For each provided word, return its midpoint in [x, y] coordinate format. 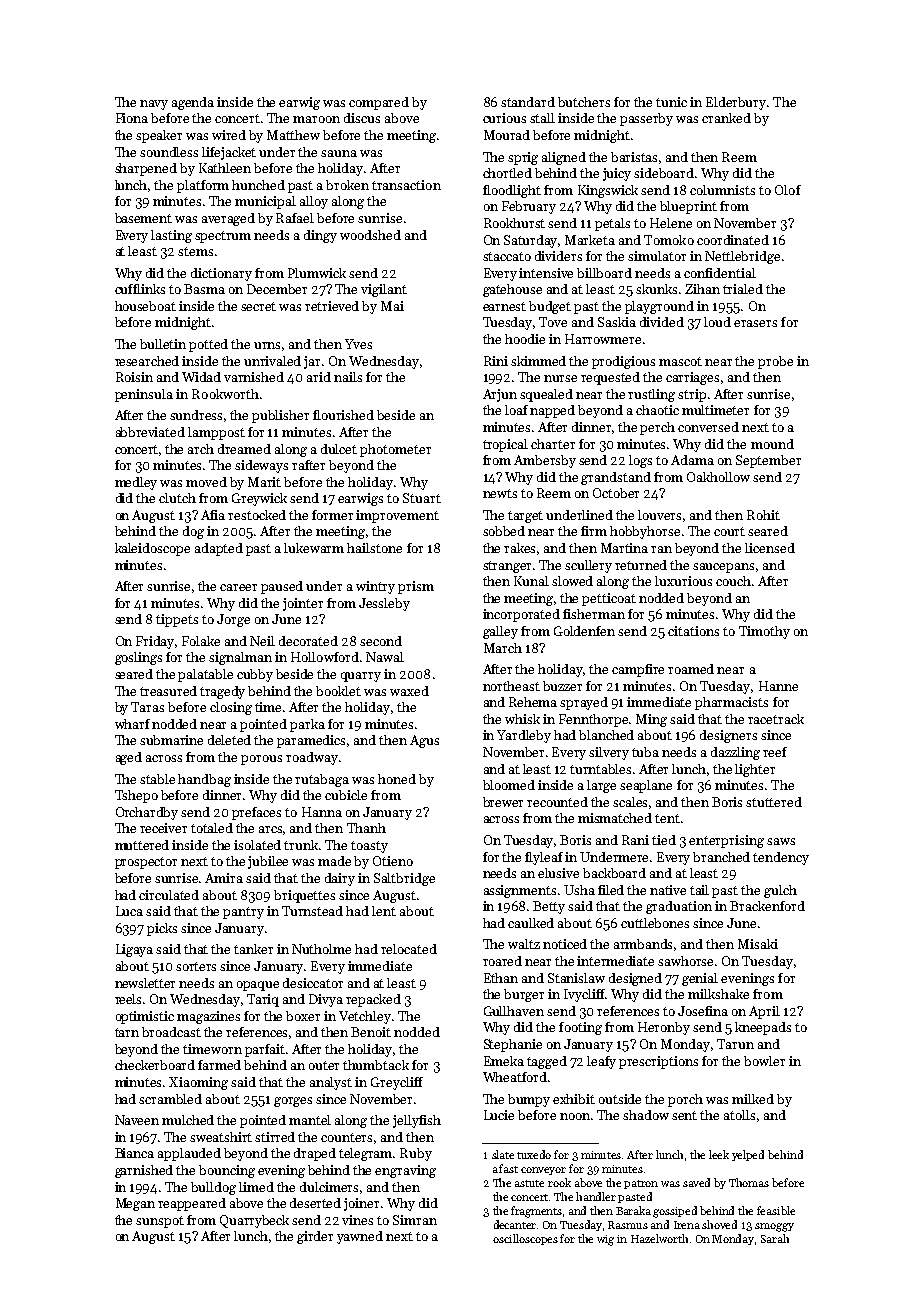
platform [203, 186]
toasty [369, 847]
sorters [196, 966]
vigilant [384, 290]
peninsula [144, 395]
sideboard [664, 173]
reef [775, 752]
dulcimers [329, 1187]
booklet [338, 691]
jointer [303, 604]
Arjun [500, 395]
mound [772, 444]
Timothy [764, 632]
